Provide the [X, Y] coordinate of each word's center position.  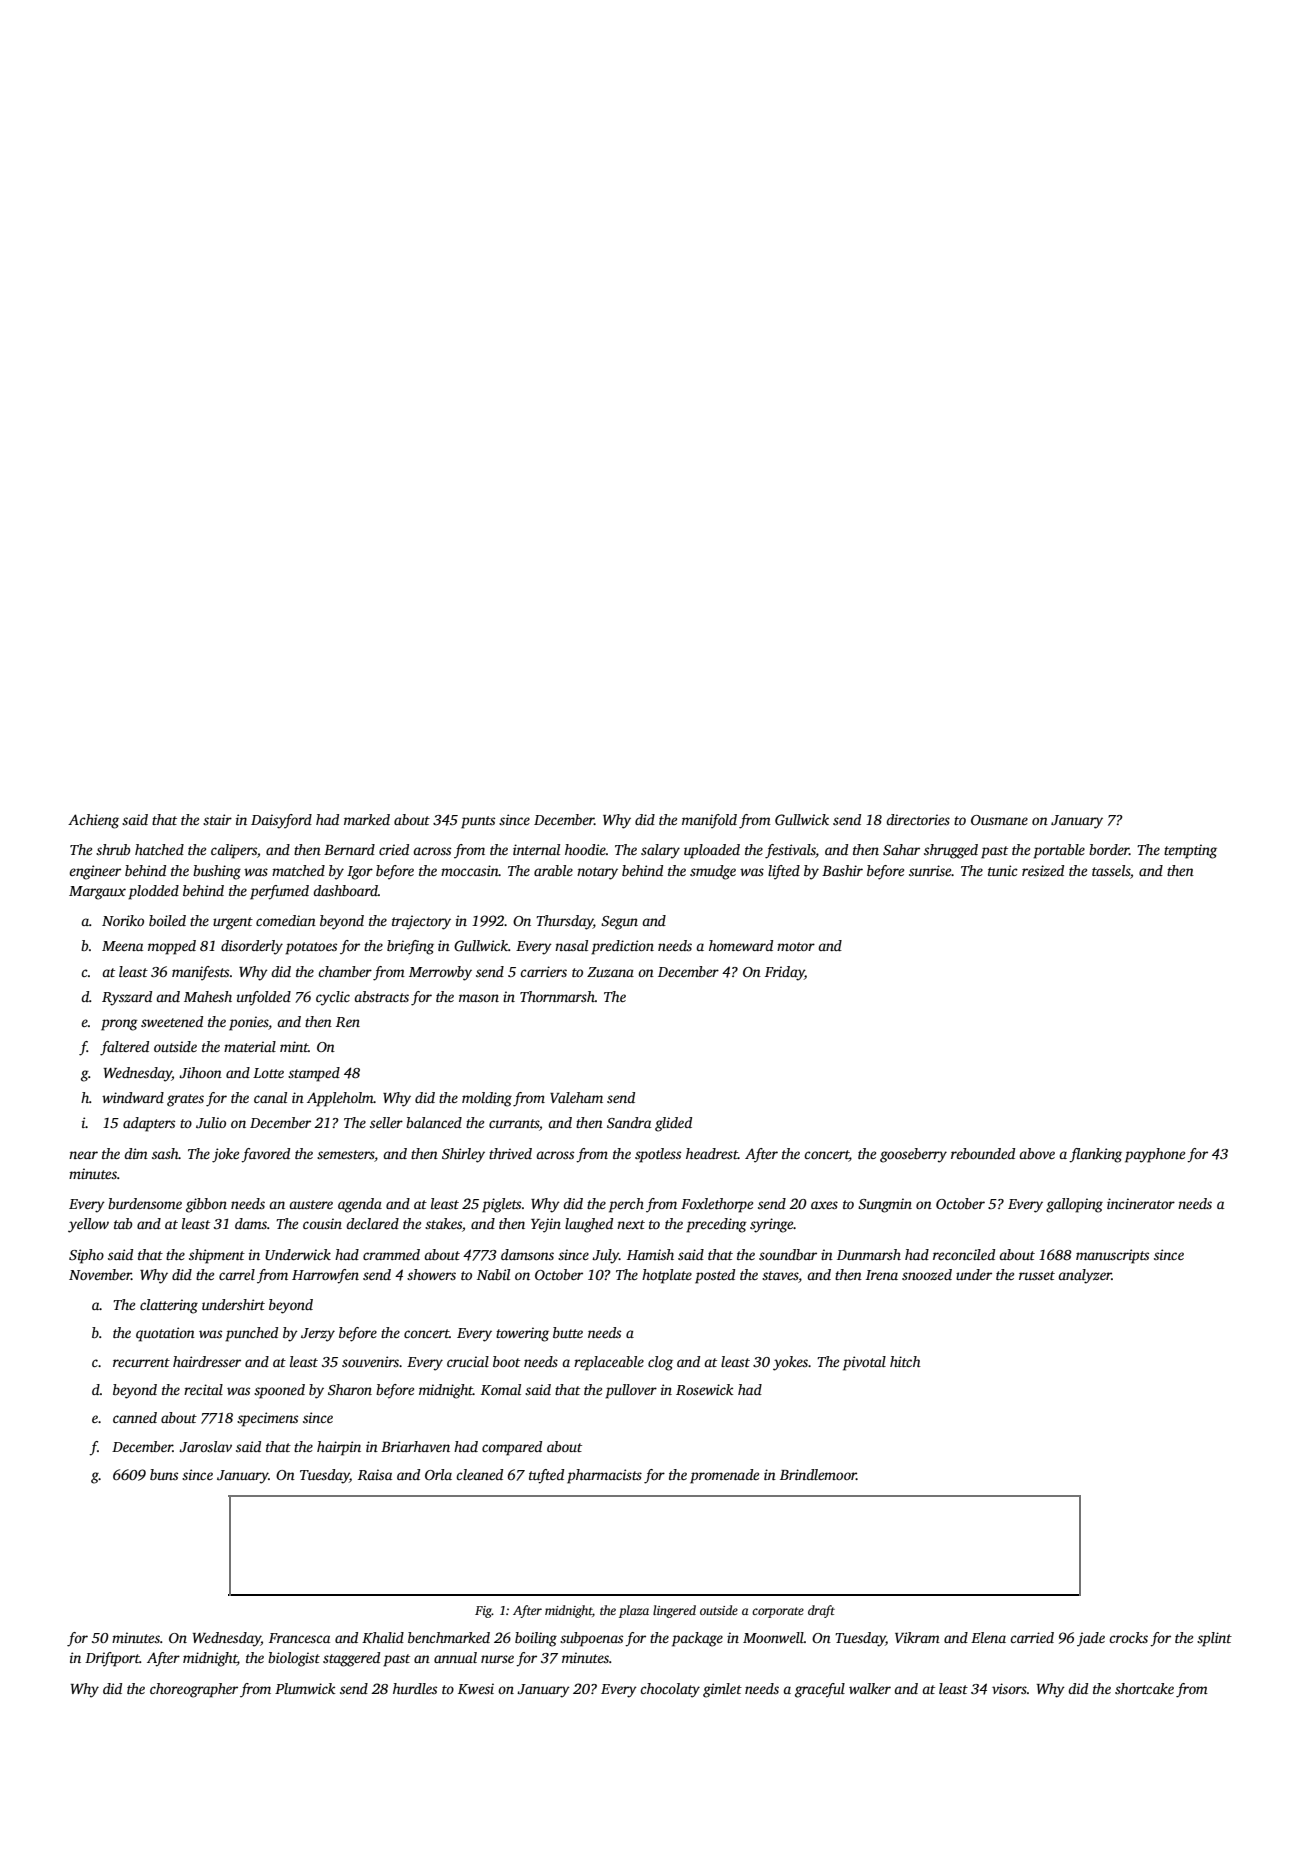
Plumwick [305, 1688]
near [83, 1155]
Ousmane [999, 820]
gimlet [722, 1690]
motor [796, 946]
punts [478, 822]
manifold [709, 821]
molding [487, 1099]
